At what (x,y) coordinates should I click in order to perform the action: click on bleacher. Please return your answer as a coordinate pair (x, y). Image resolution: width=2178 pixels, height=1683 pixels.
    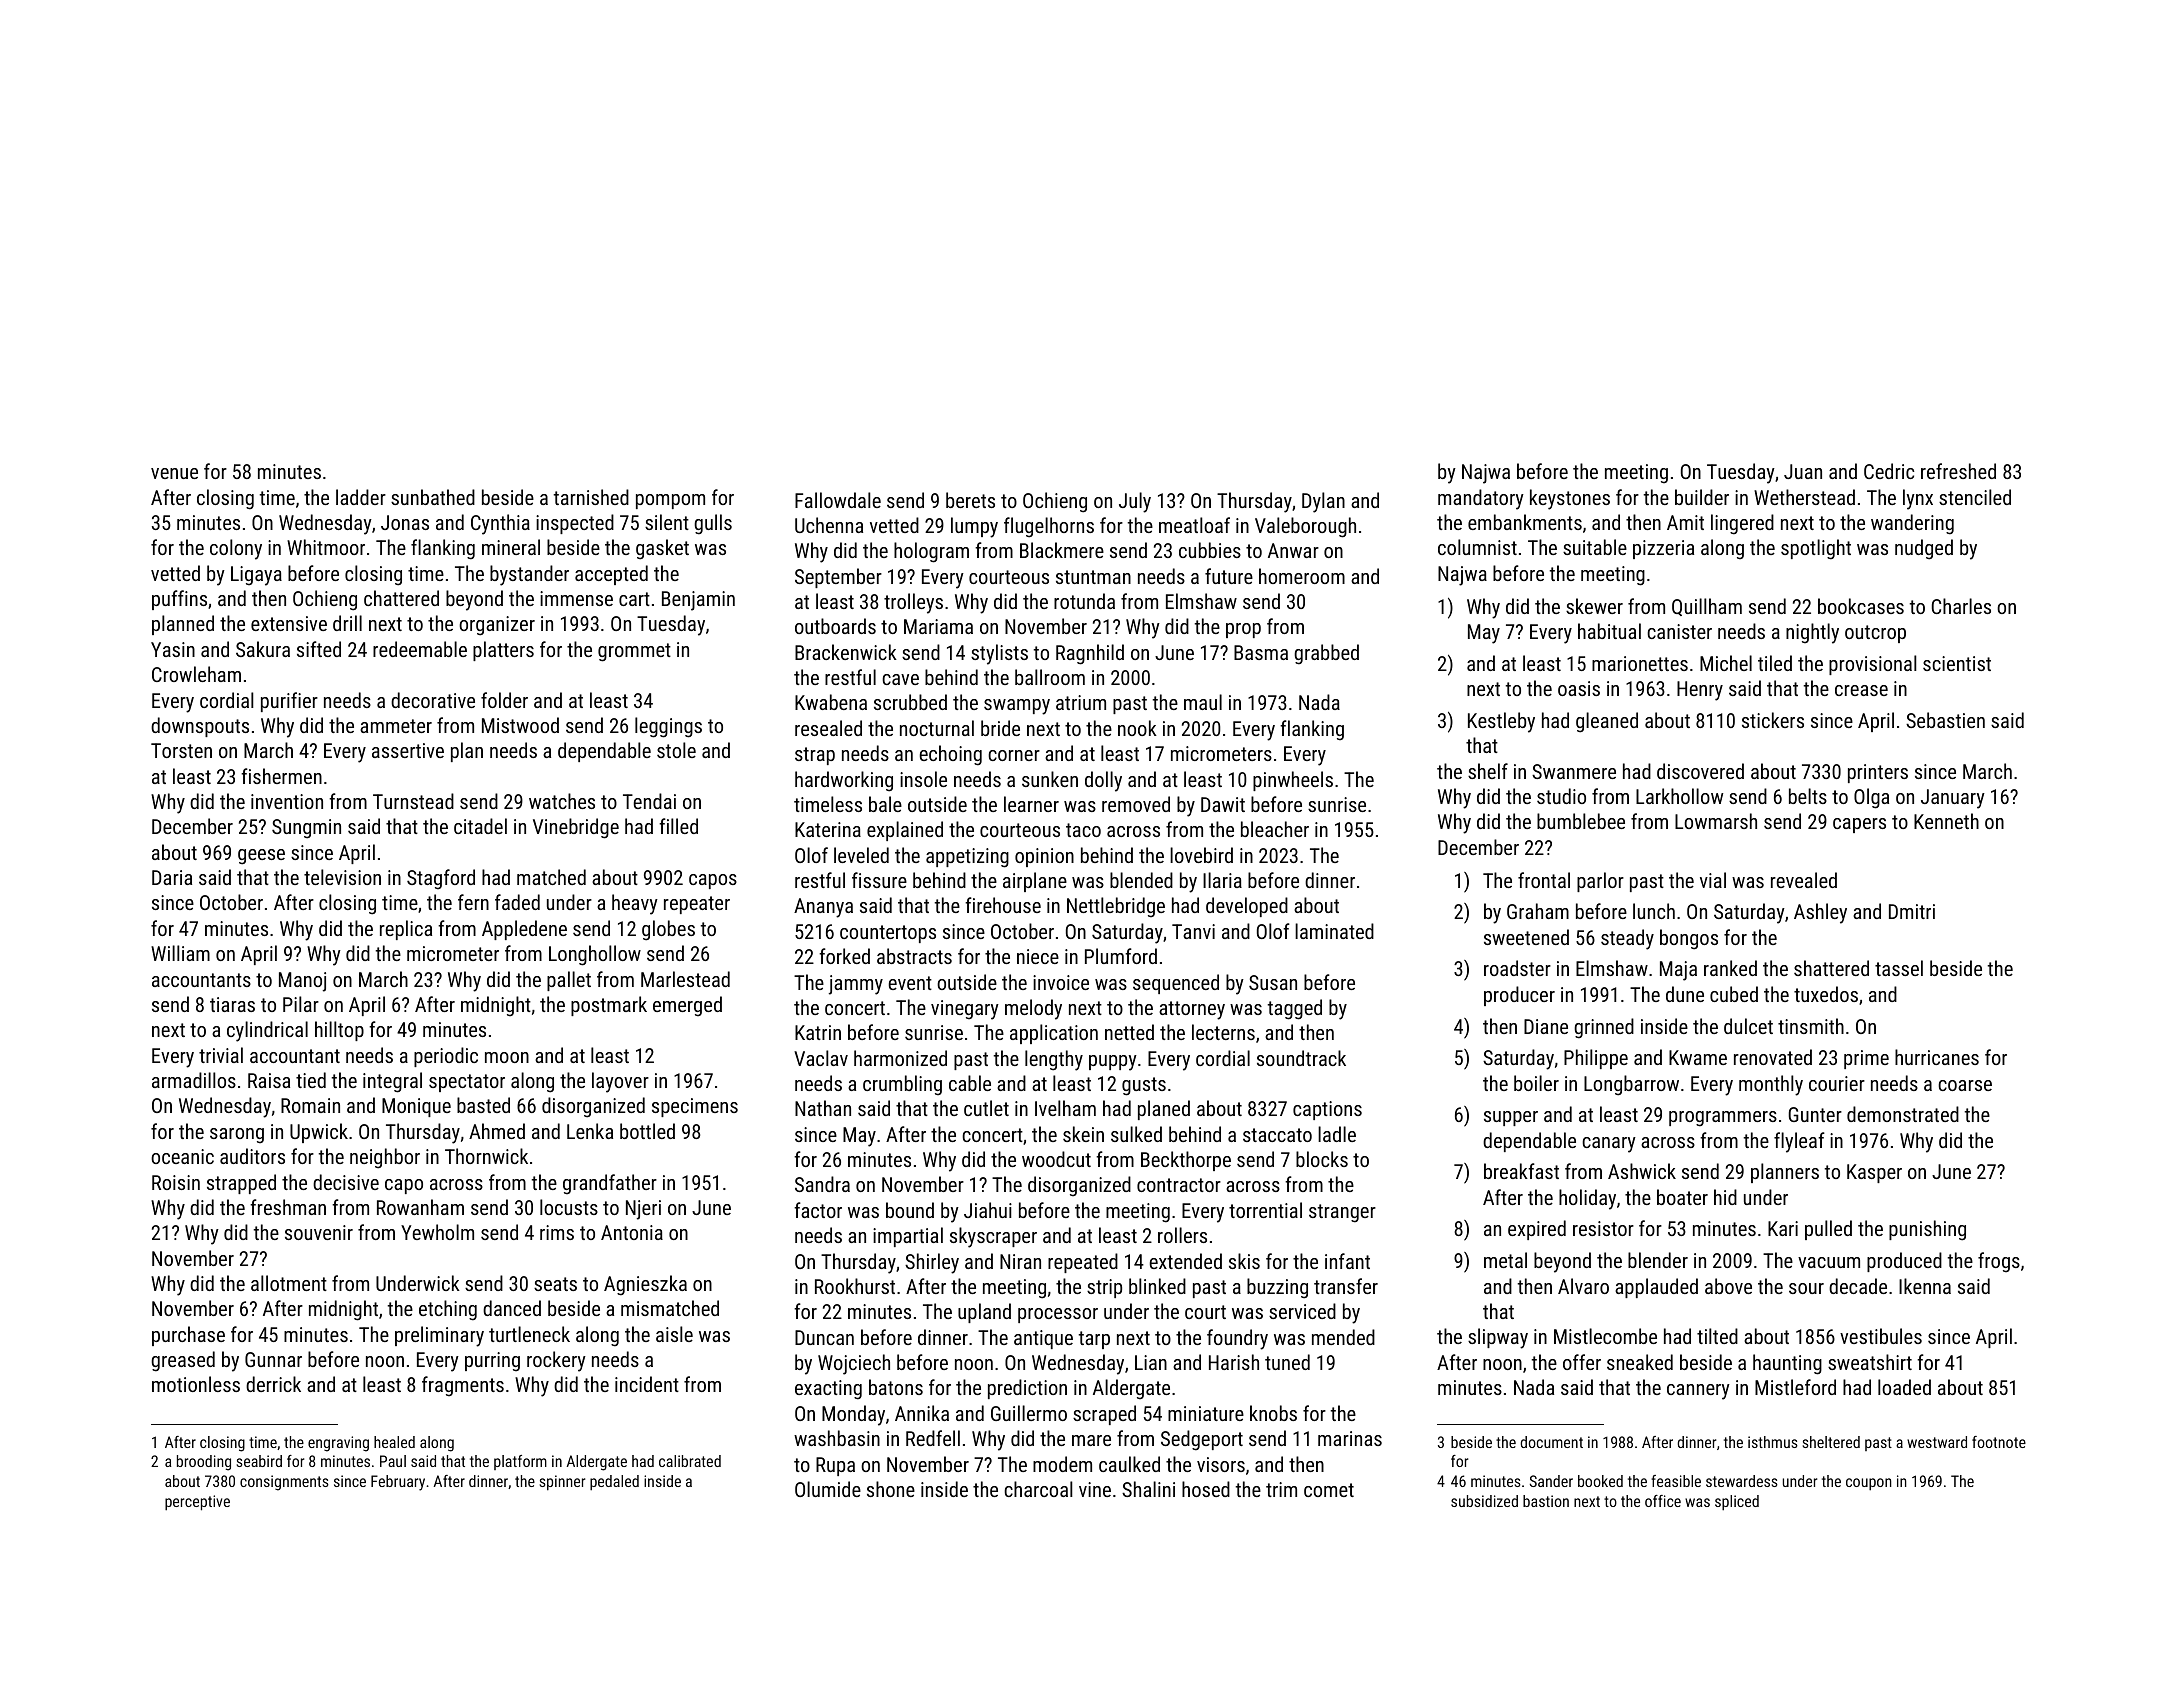
    Looking at the image, I should click on (1275, 829).
